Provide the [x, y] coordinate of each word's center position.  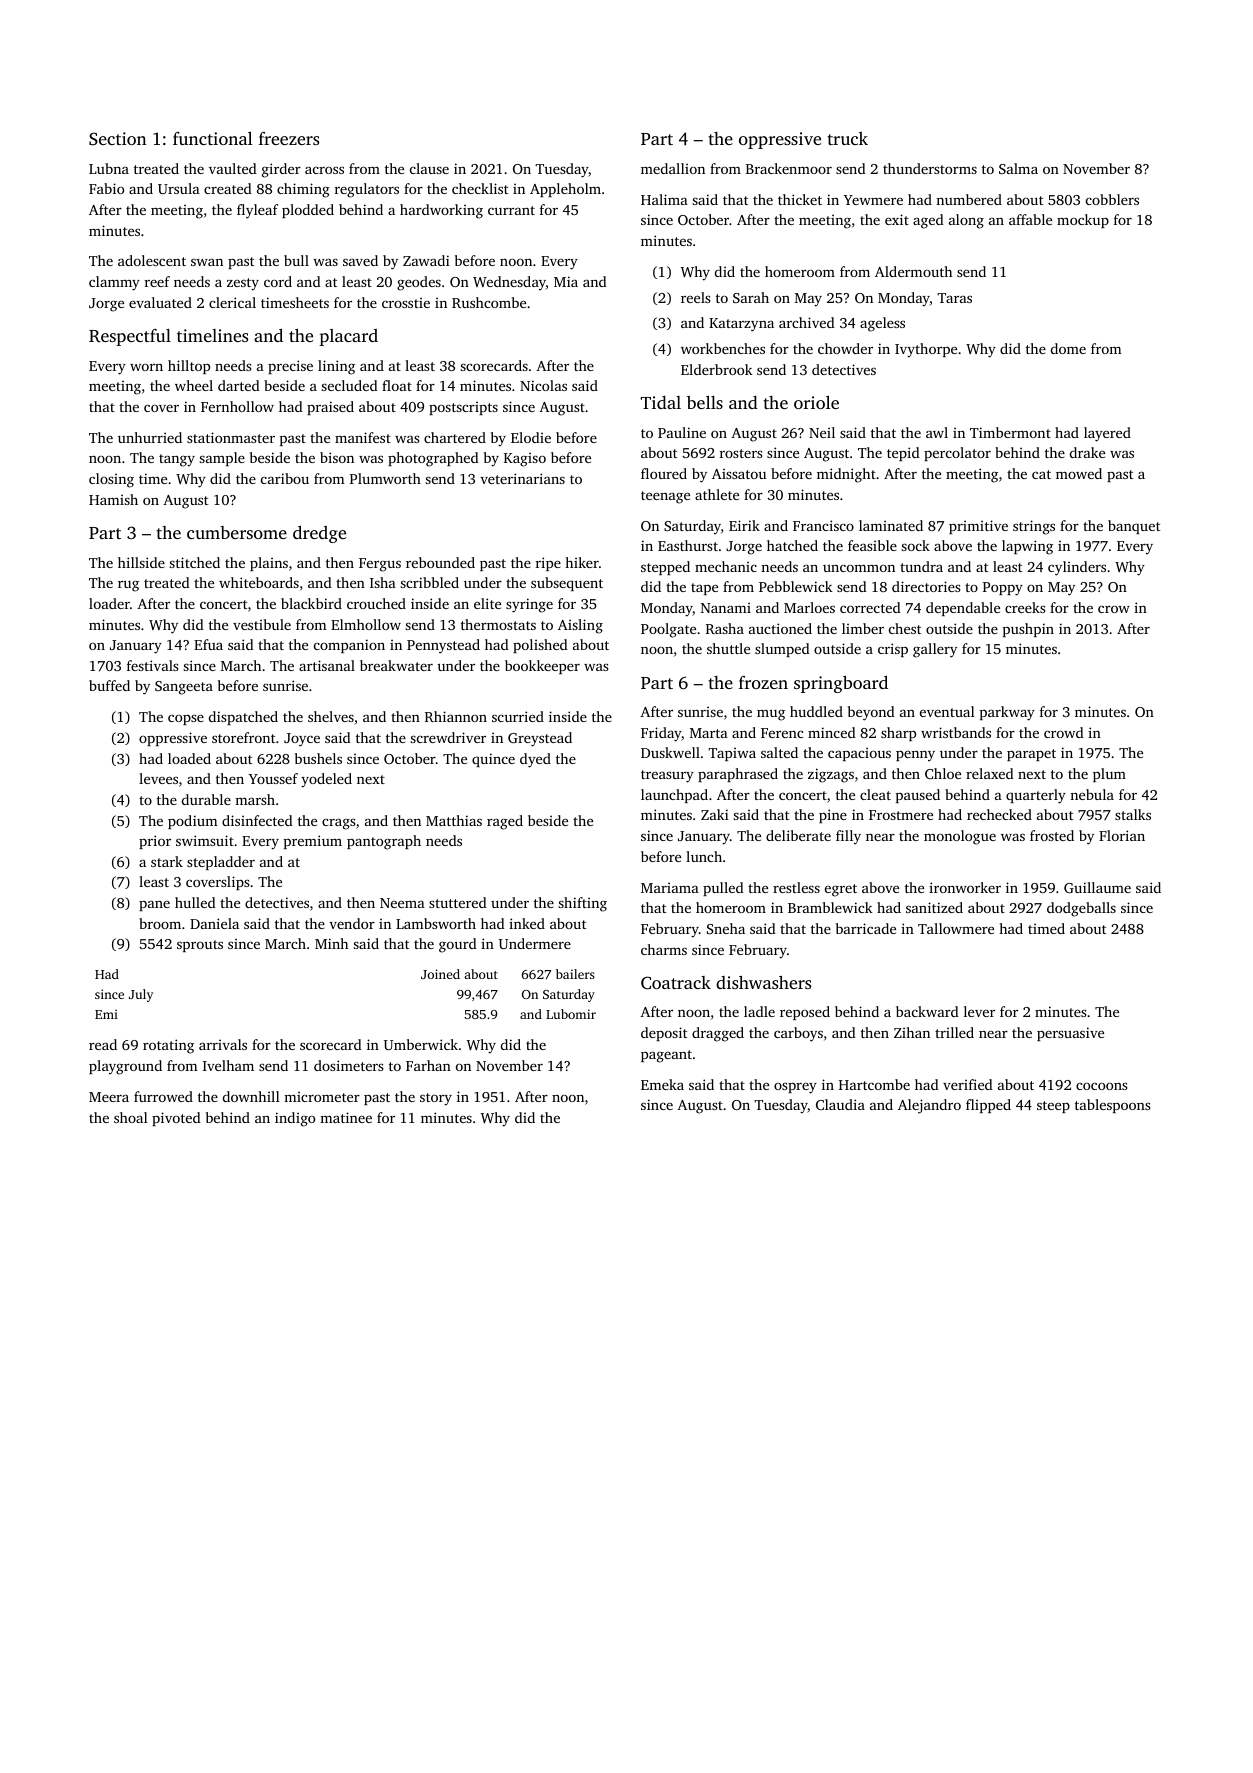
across [324, 170]
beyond [871, 713]
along [966, 221]
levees [158, 778]
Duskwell [670, 752]
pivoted [176, 1119]
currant [511, 210]
